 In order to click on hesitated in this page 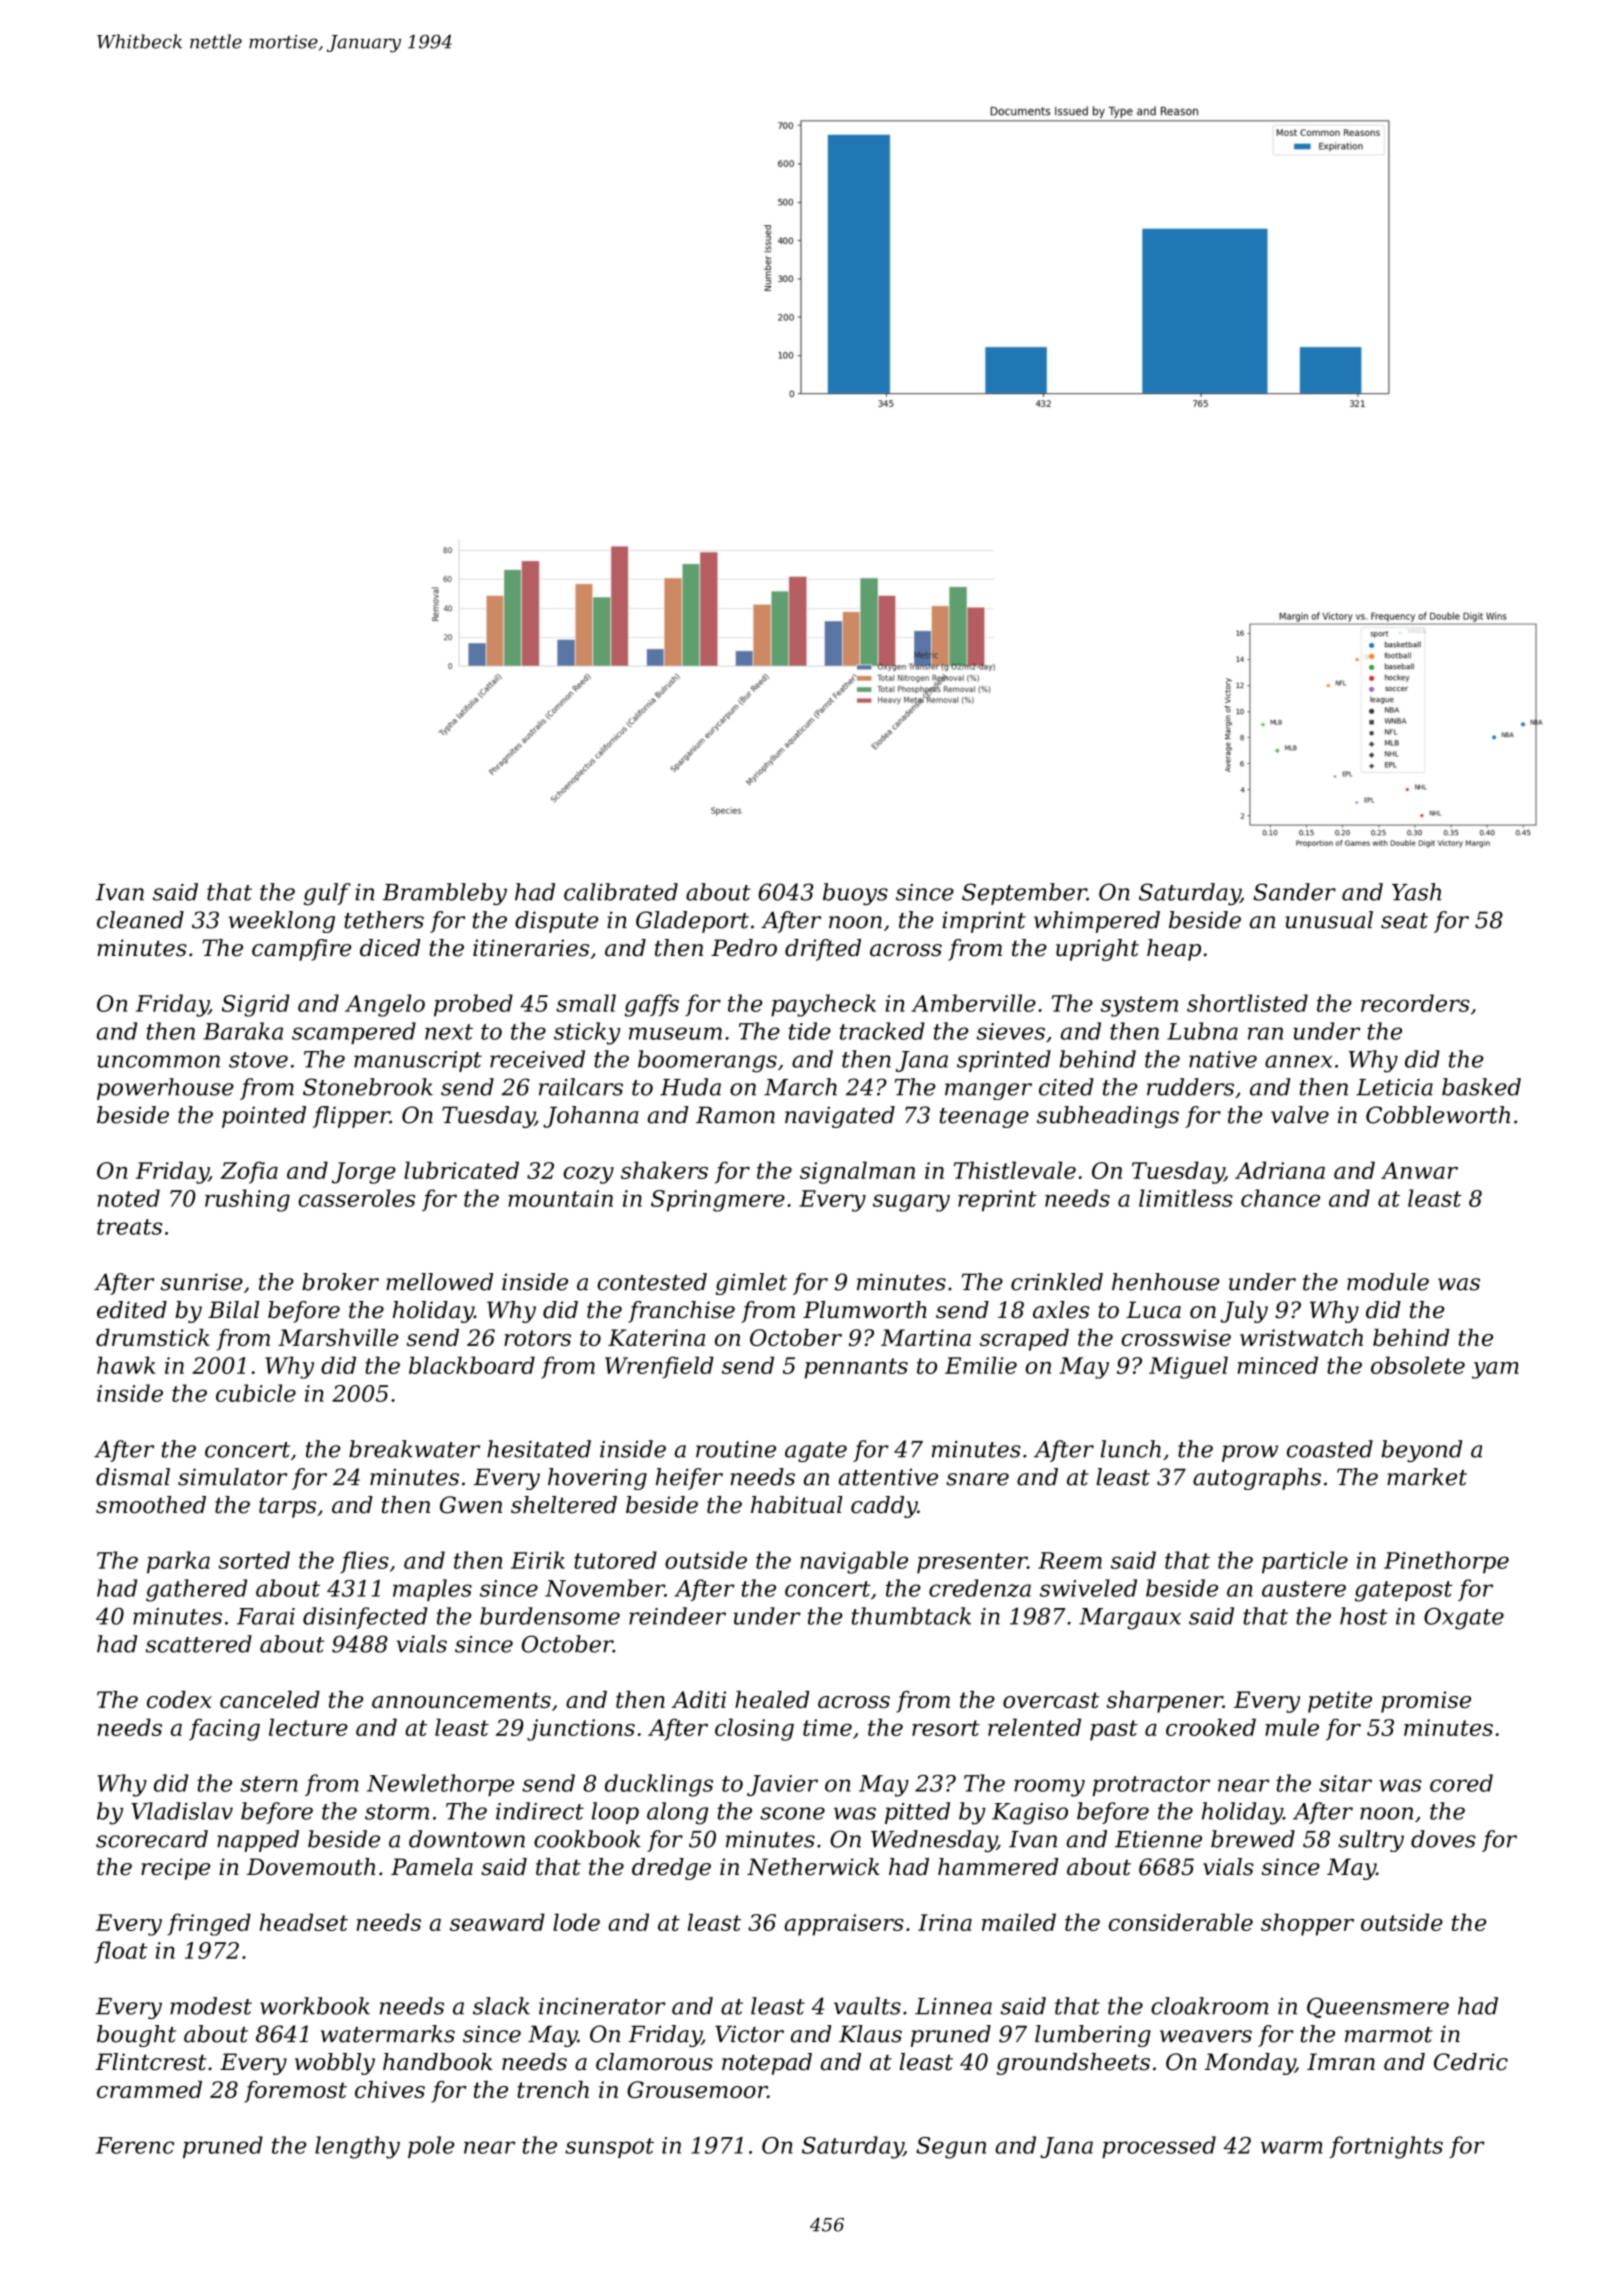, I will do `click(539, 1449)`.
